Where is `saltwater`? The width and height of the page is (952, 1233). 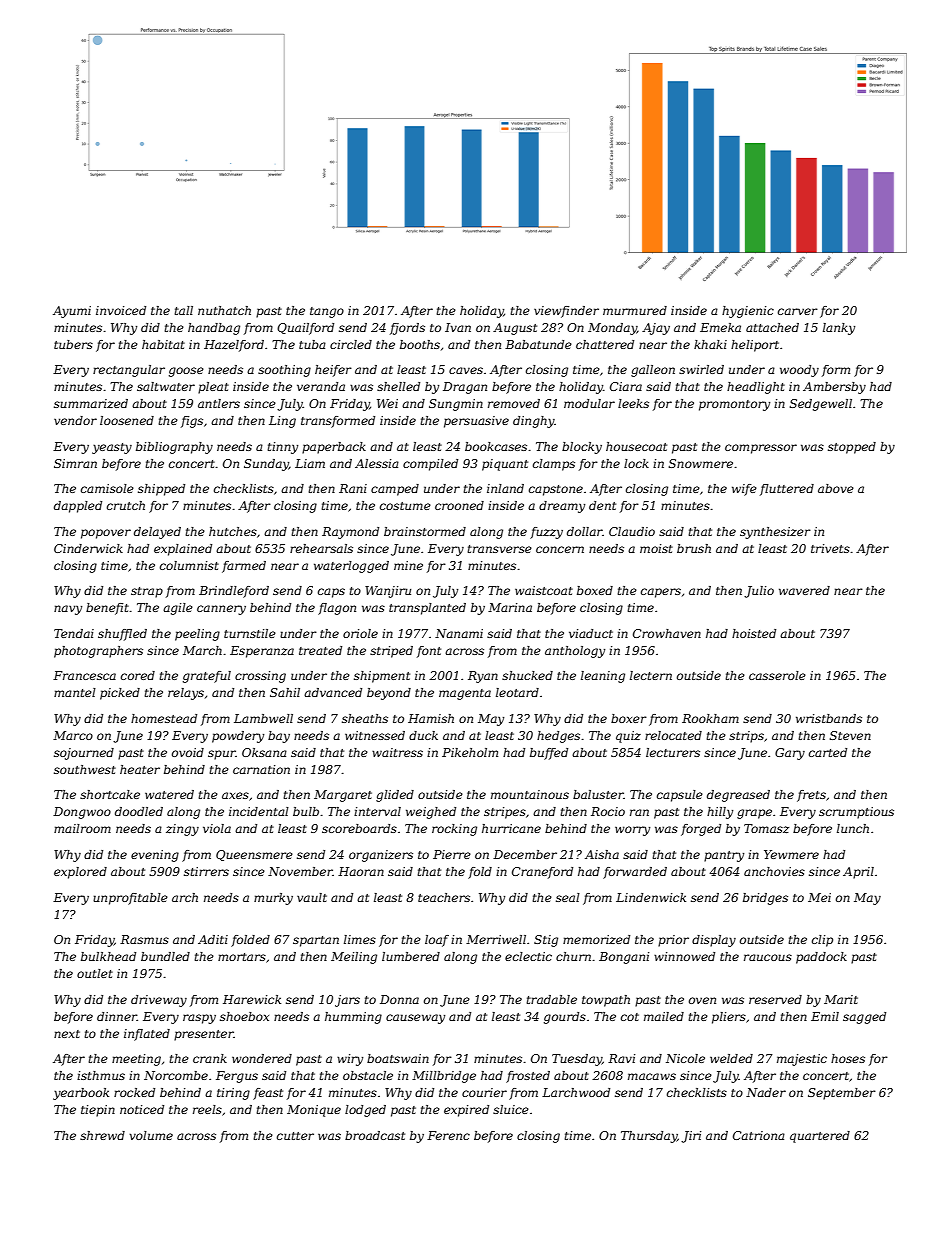 saltwater is located at coordinates (166, 386).
